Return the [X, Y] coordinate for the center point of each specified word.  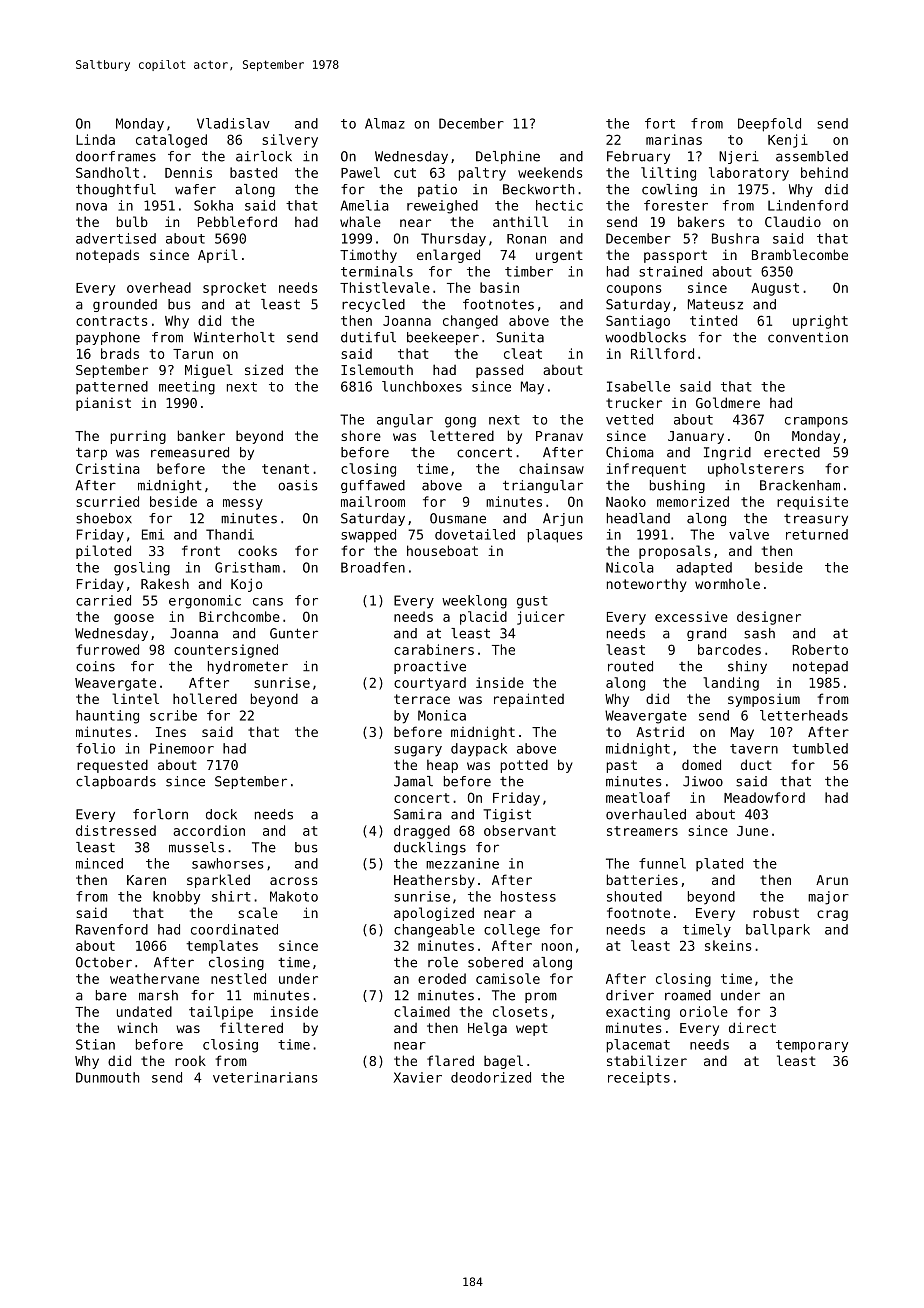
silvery [290, 141]
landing [731, 684]
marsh [158, 995]
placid [483, 618]
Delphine [508, 157]
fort [660, 123]
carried [103, 600]
